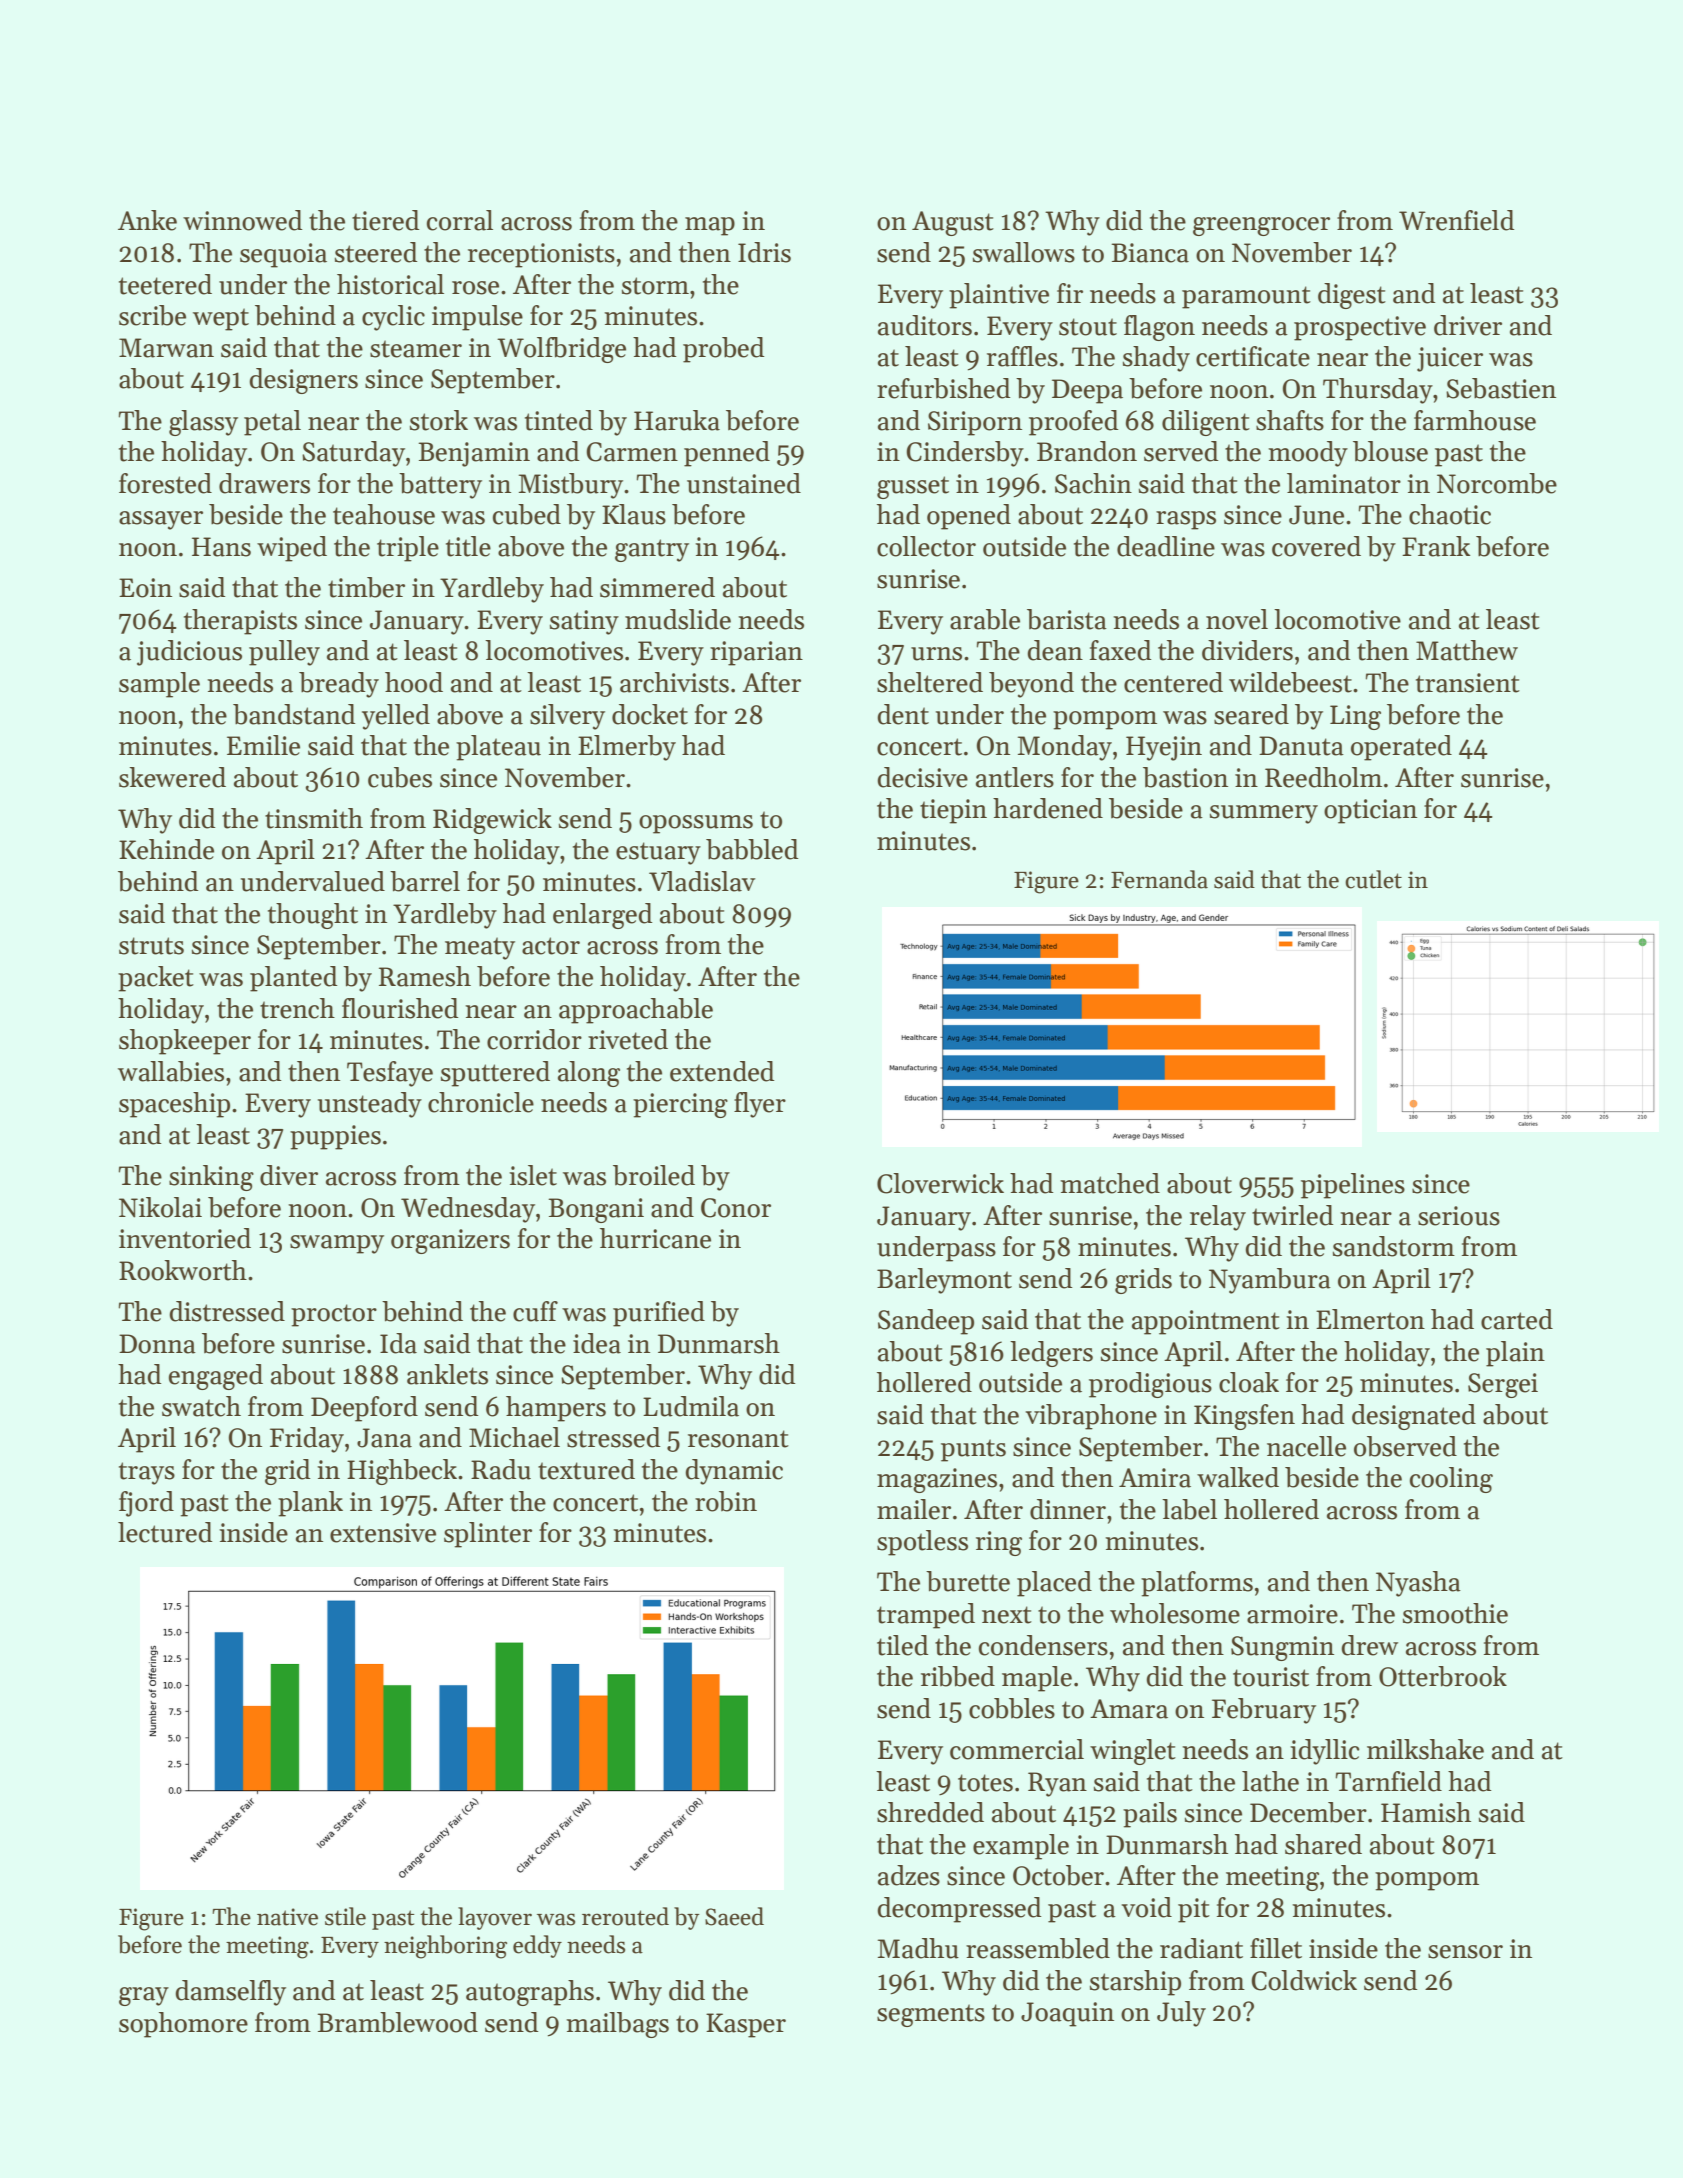 The image size is (1683, 2178). I want to click on thought, so click(313, 916).
